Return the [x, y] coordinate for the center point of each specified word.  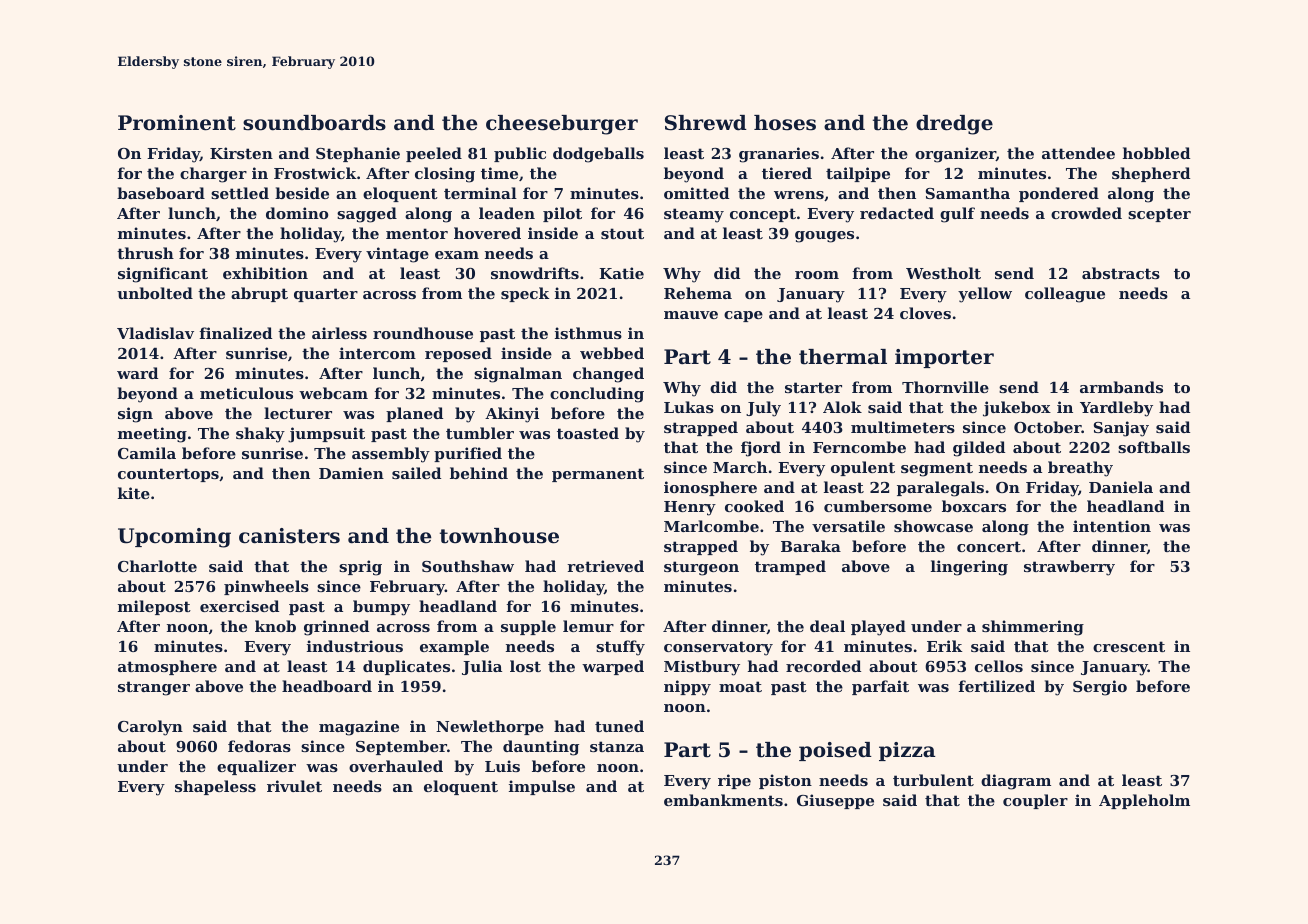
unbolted [155, 293]
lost [525, 666]
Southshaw [468, 566]
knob [275, 626]
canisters [289, 536]
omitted [696, 193]
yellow [985, 295]
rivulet [294, 786]
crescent [1129, 646]
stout [622, 233]
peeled [434, 154]
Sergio [1100, 688]
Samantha [968, 193]
